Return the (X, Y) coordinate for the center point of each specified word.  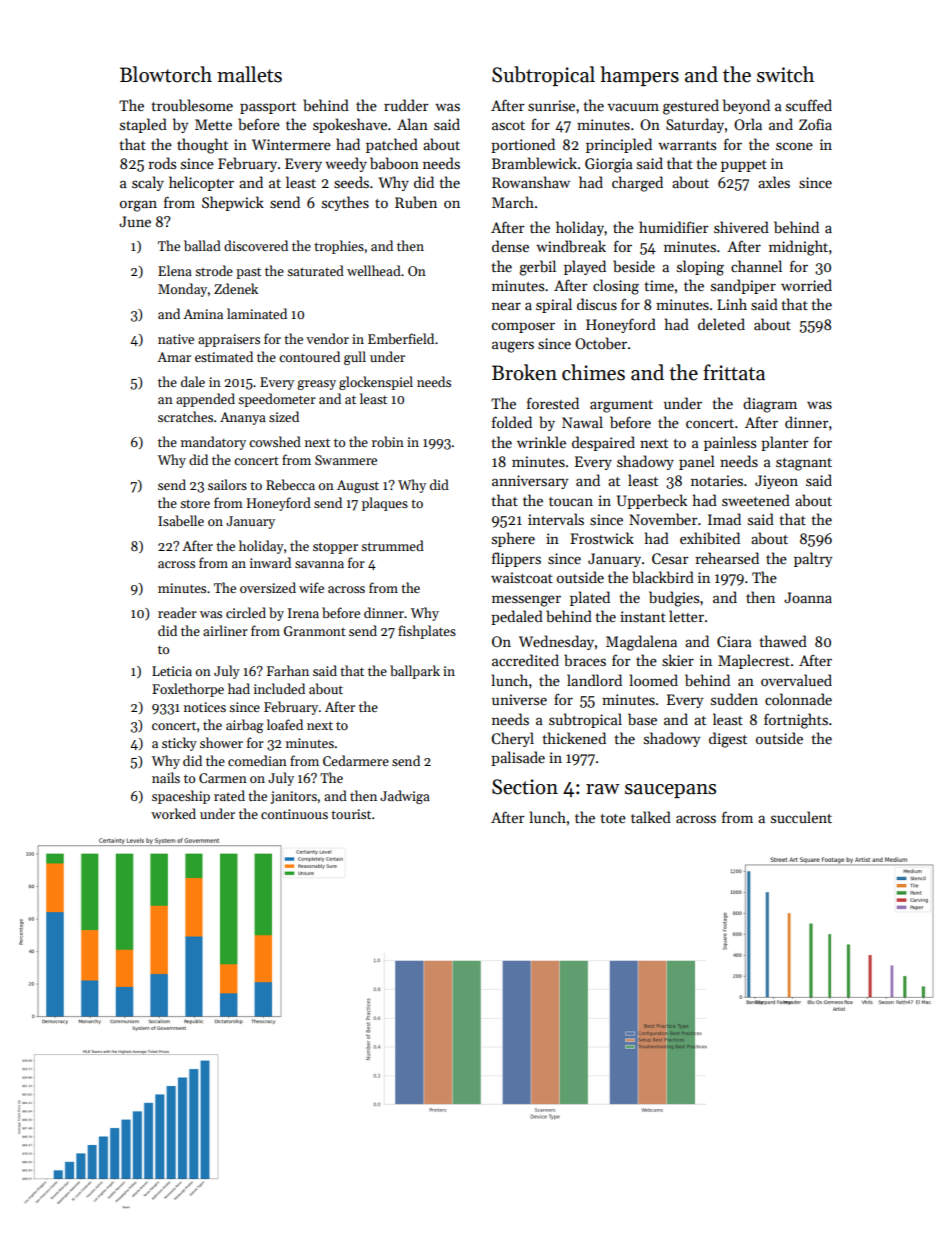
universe (519, 699)
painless (730, 443)
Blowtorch (166, 74)
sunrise (551, 105)
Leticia (172, 671)
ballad (202, 245)
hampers (639, 76)
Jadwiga (405, 797)
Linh (732, 304)
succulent (801, 817)
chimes (593, 372)
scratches (185, 416)
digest (728, 740)
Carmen (223, 778)
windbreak (571, 246)
